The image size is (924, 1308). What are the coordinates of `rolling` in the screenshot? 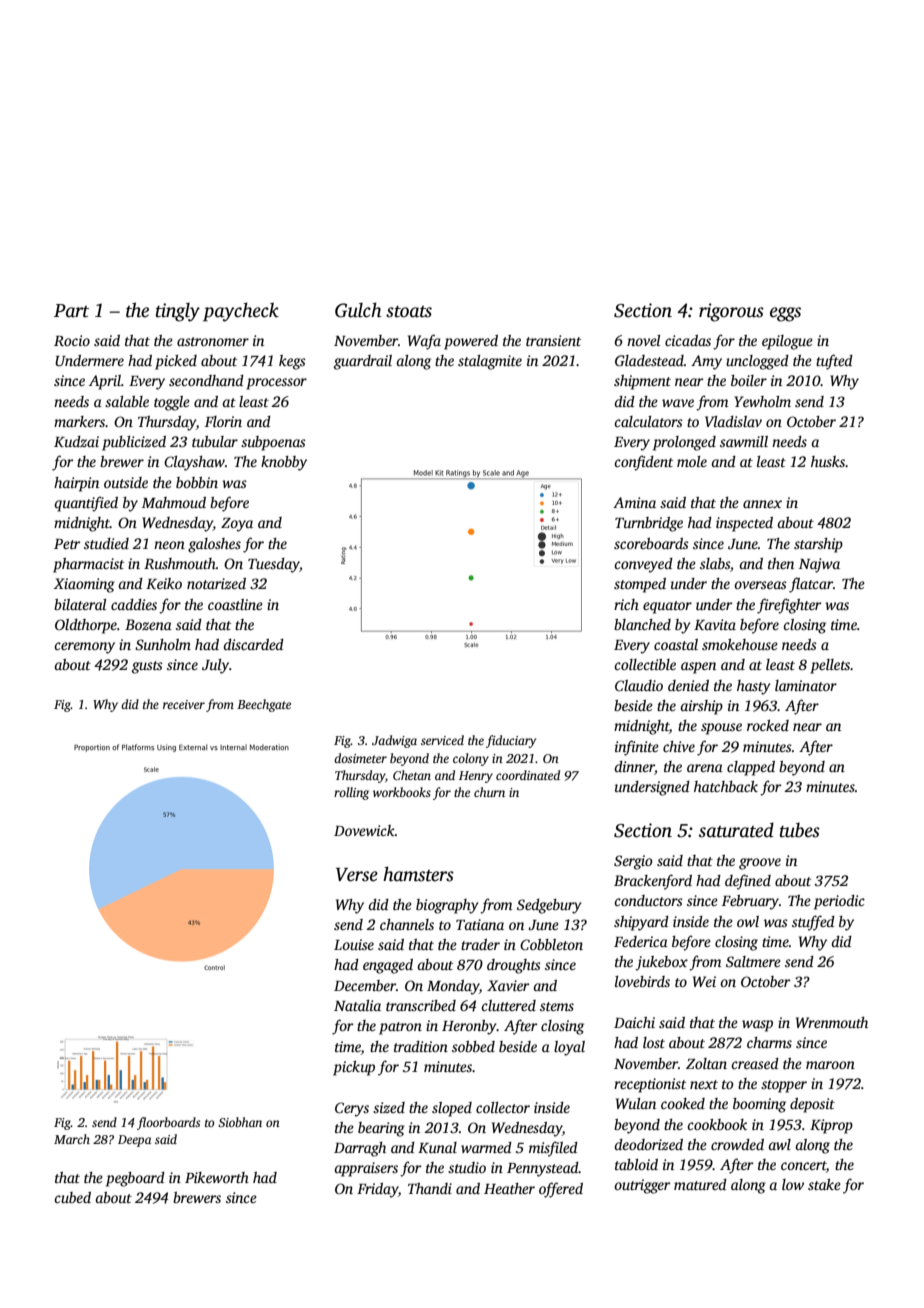 It's located at (351, 793).
